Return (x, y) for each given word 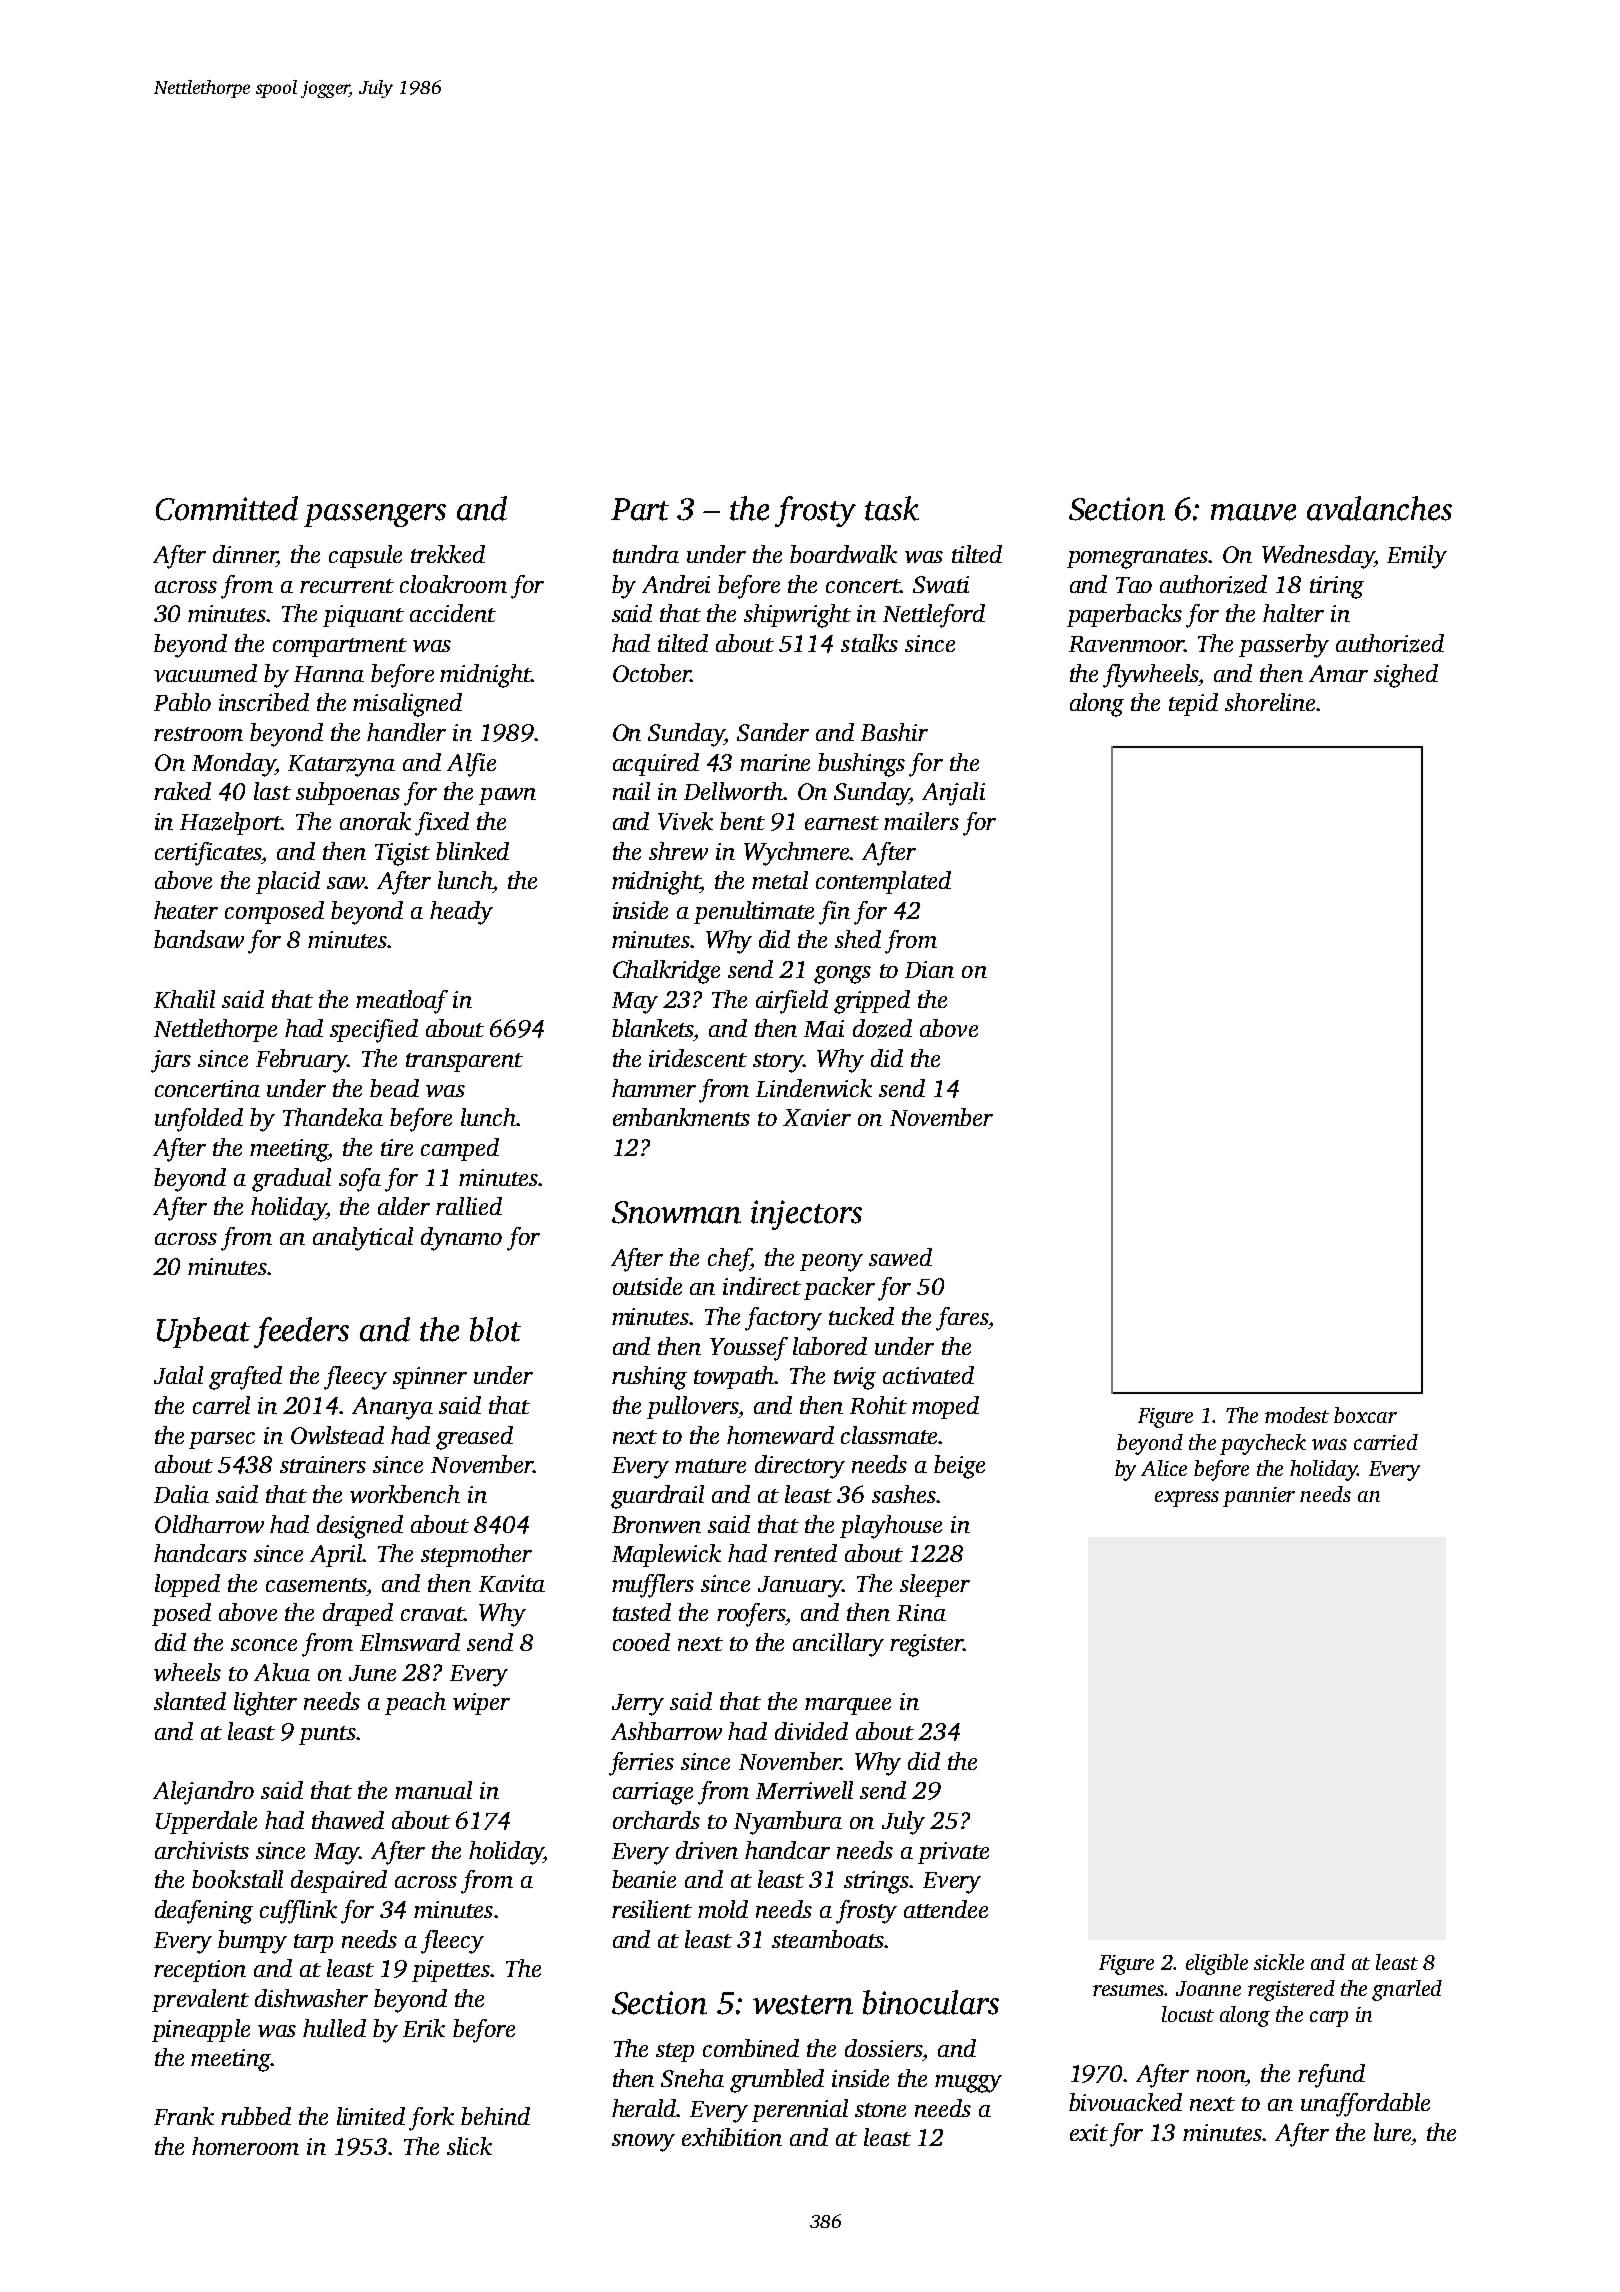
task (892, 508)
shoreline (1270, 702)
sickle (1279, 1962)
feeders (301, 1332)
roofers (751, 1615)
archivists (202, 1850)
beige (959, 1467)
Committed (227, 508)
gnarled (1407, 1990)
